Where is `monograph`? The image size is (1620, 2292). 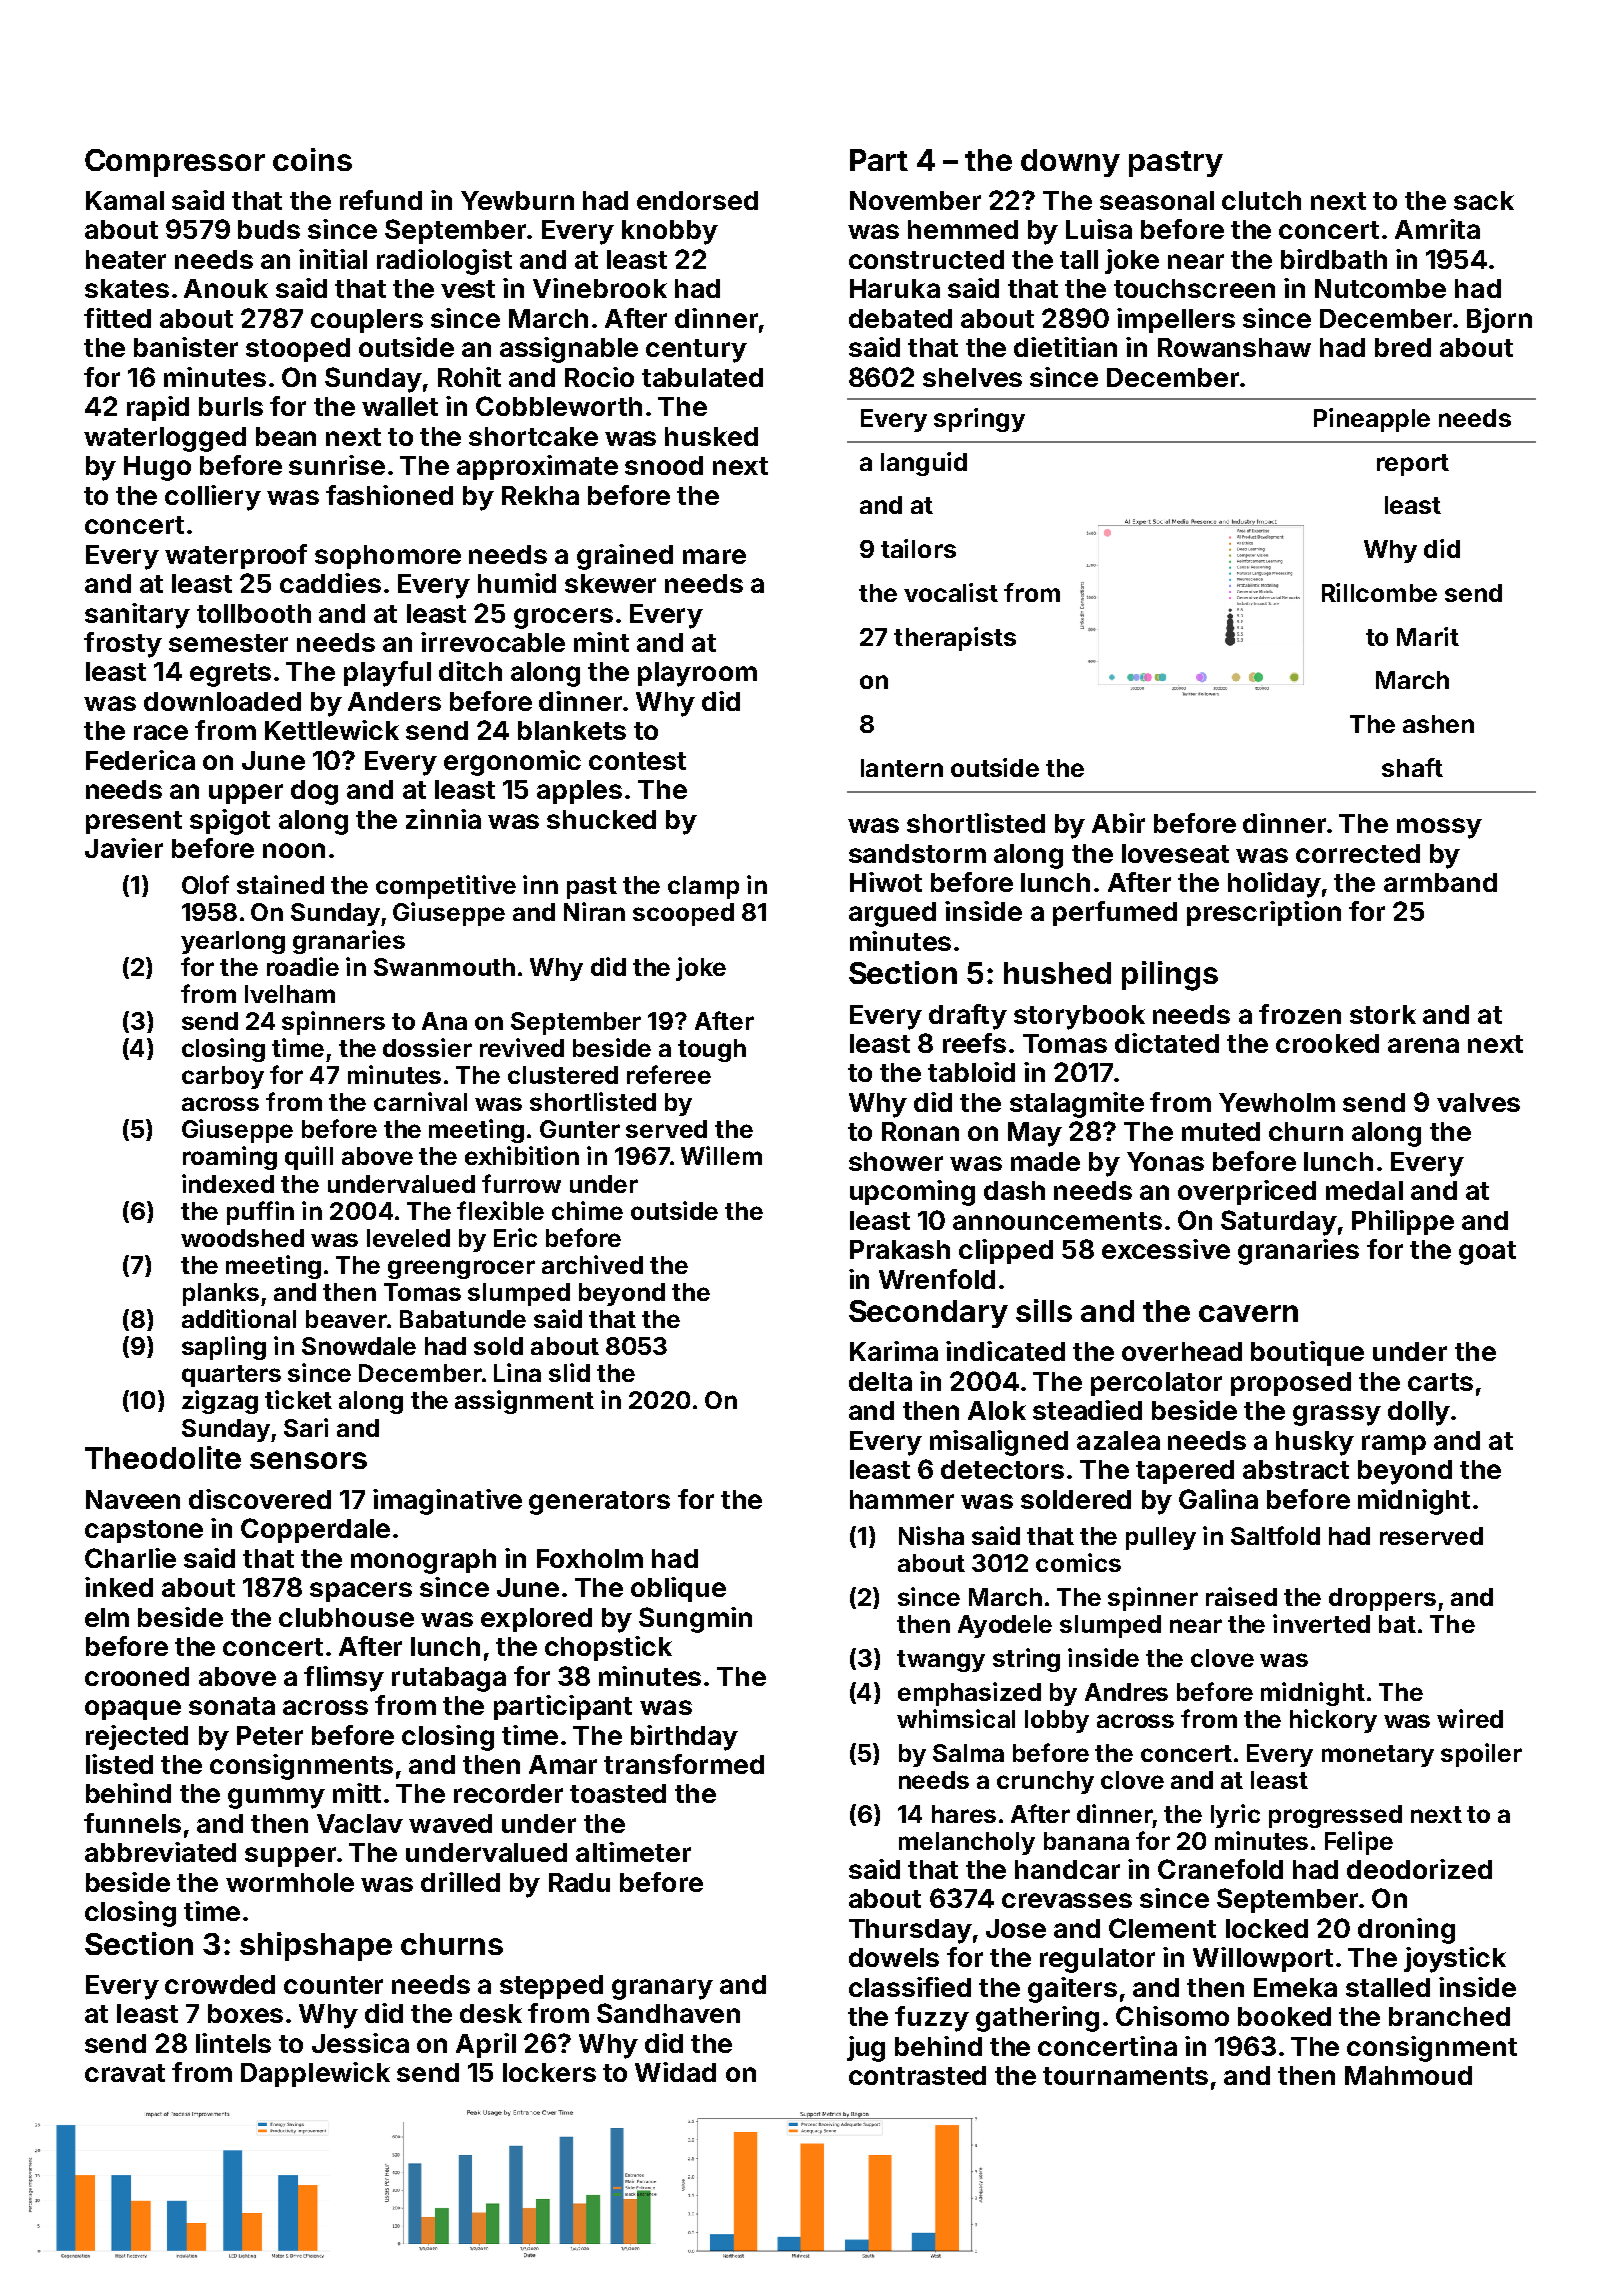 monograph is located at coordinates (423, 1561).
